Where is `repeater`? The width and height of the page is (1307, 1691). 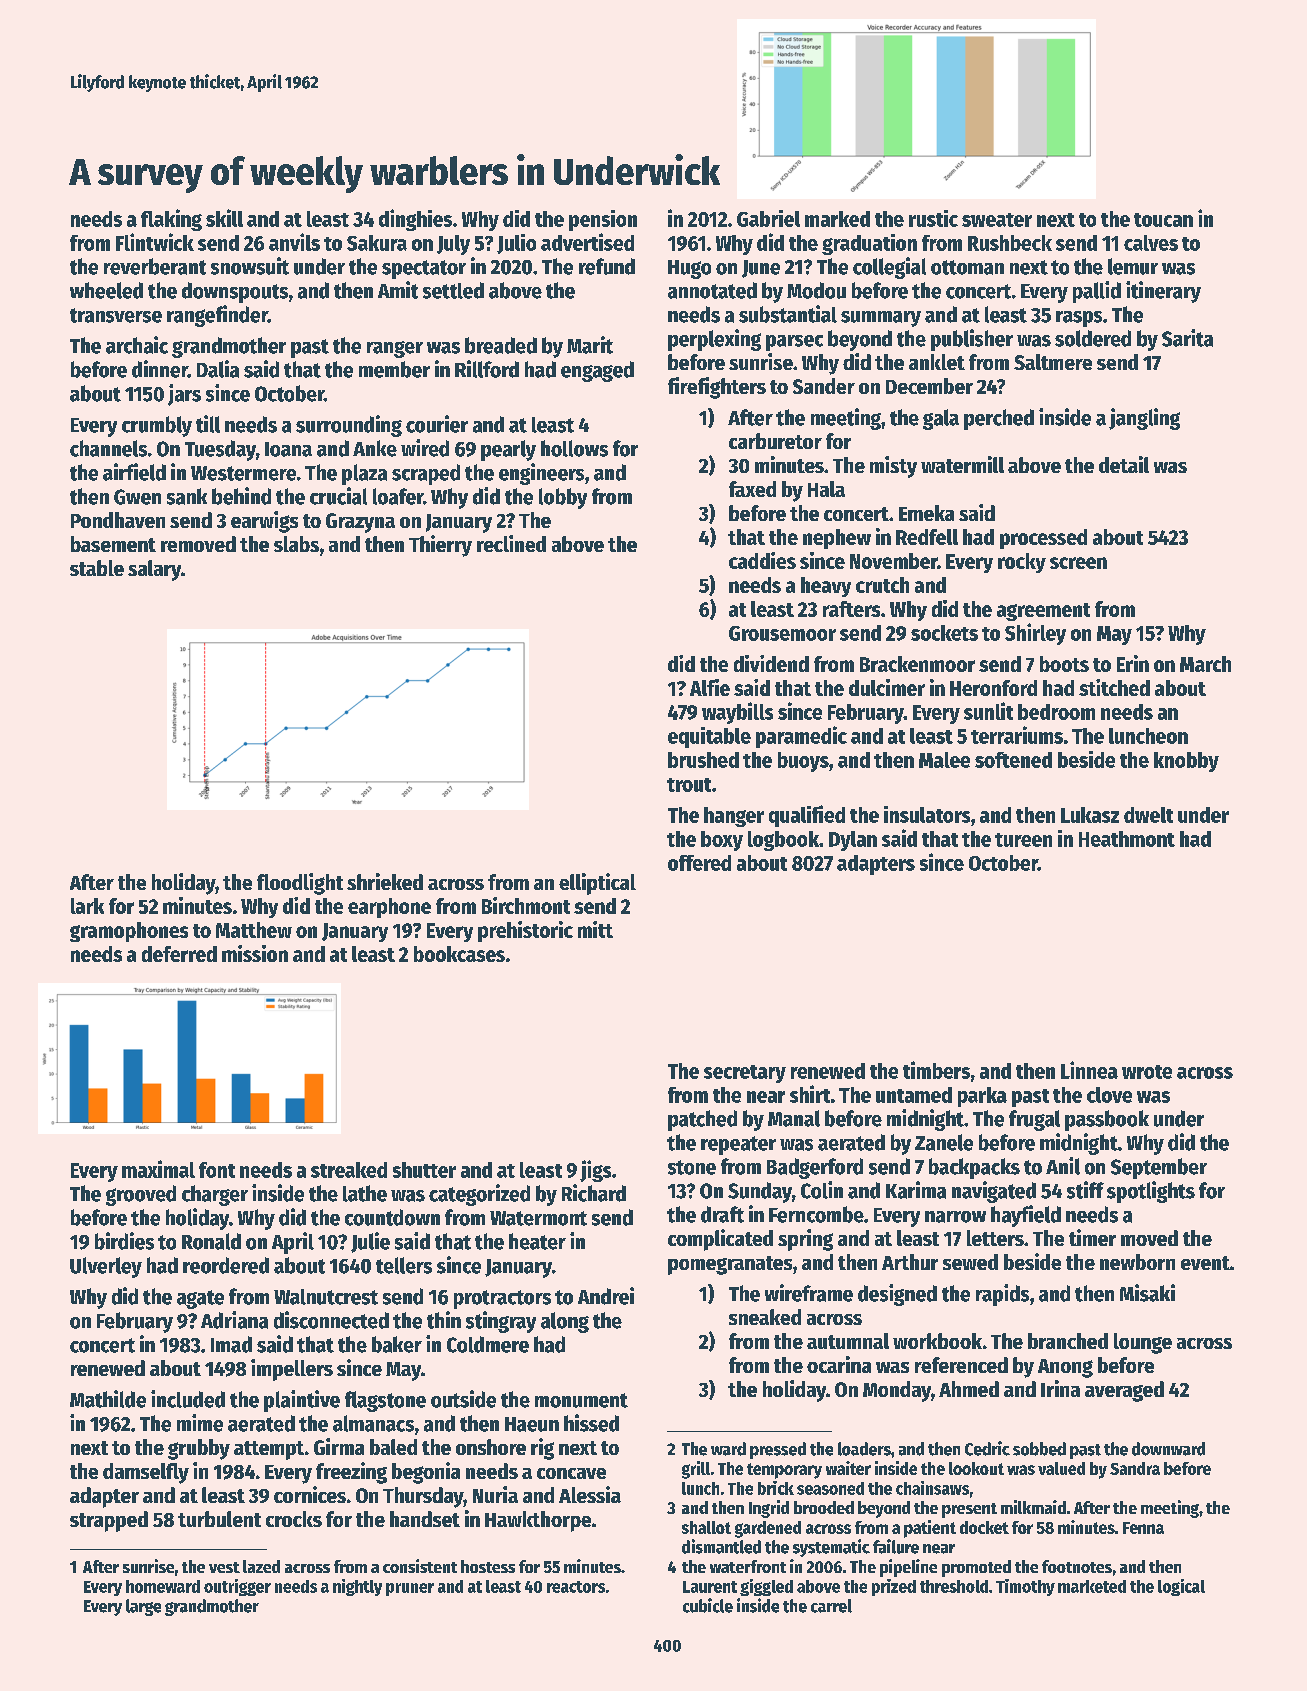
repeater is located at coordinates (738, 1145).
